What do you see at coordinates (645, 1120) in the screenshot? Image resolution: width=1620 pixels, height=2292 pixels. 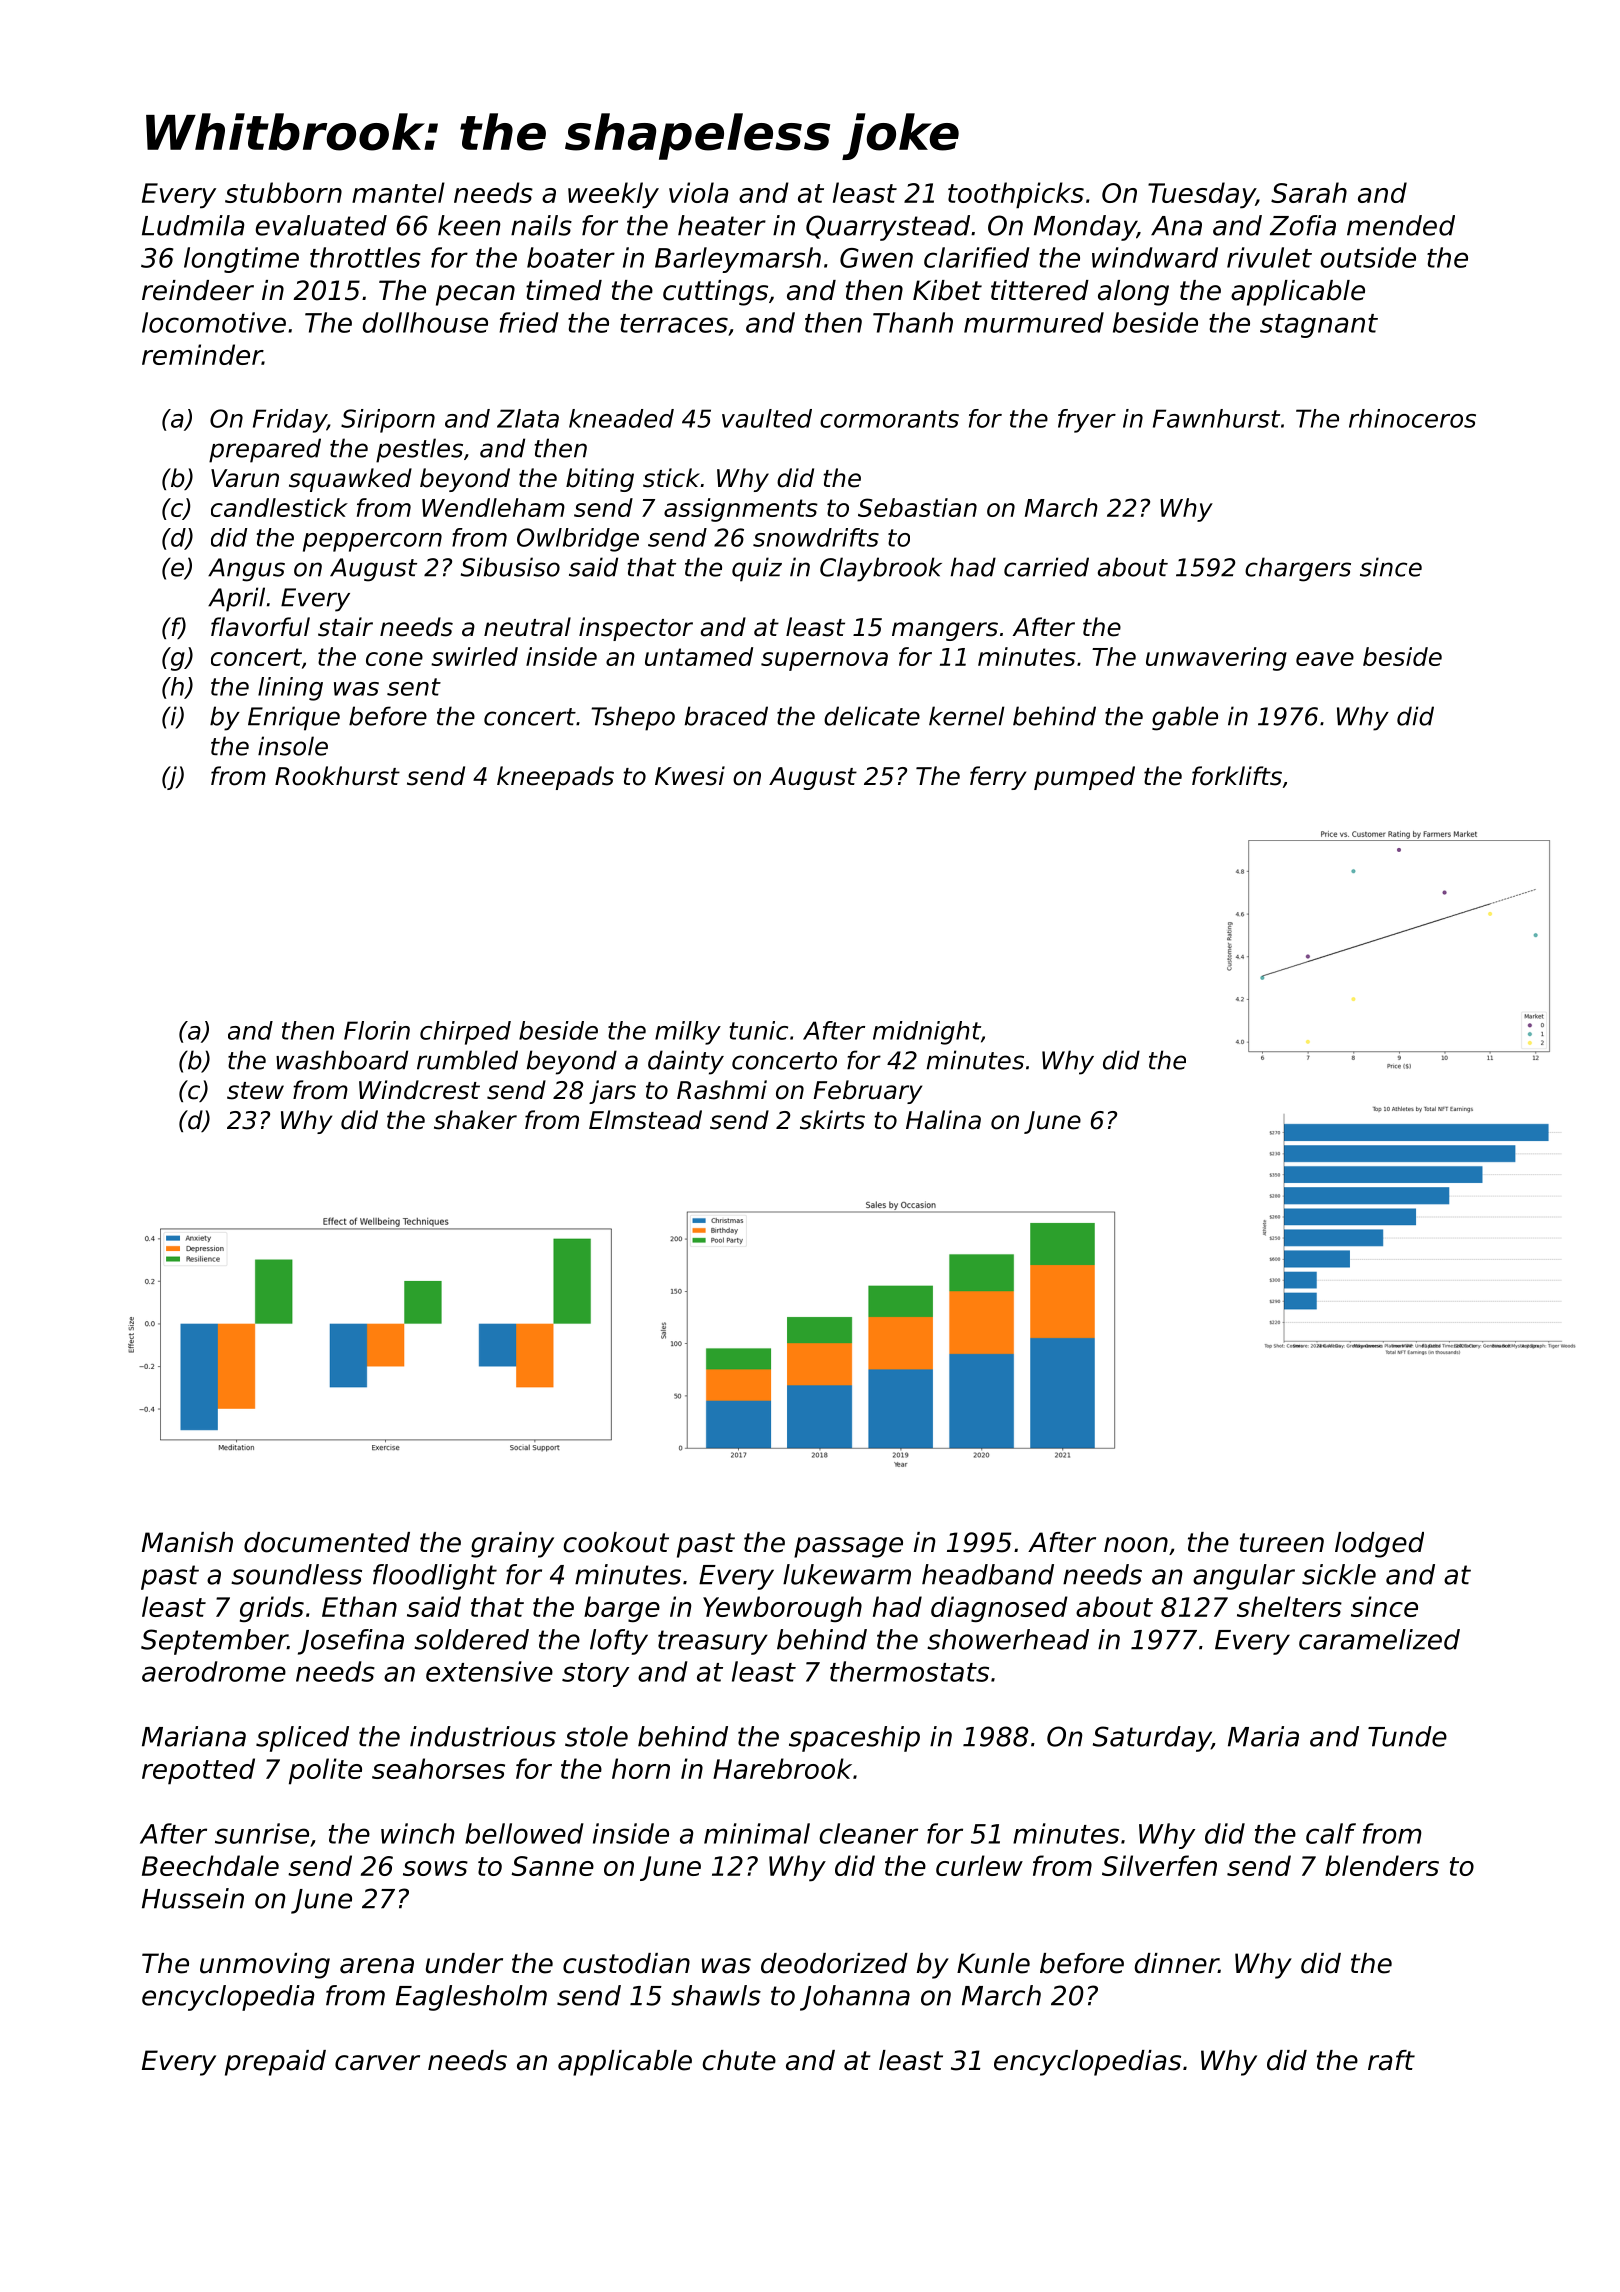 I see `Elmstead` at bounding box center [645, 1120].
